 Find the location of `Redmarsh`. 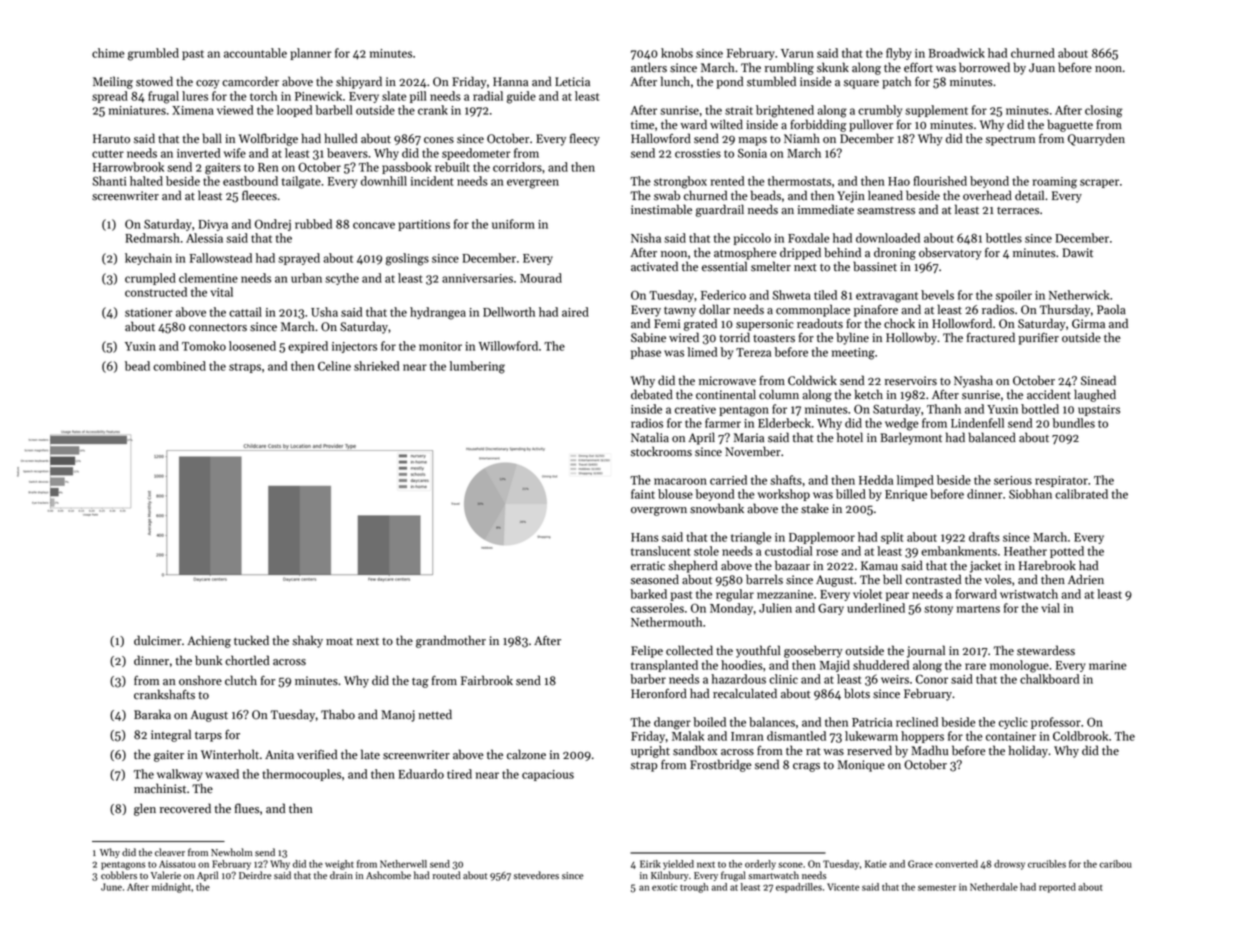

Redmarsh is located at coordinates (152, 238).
